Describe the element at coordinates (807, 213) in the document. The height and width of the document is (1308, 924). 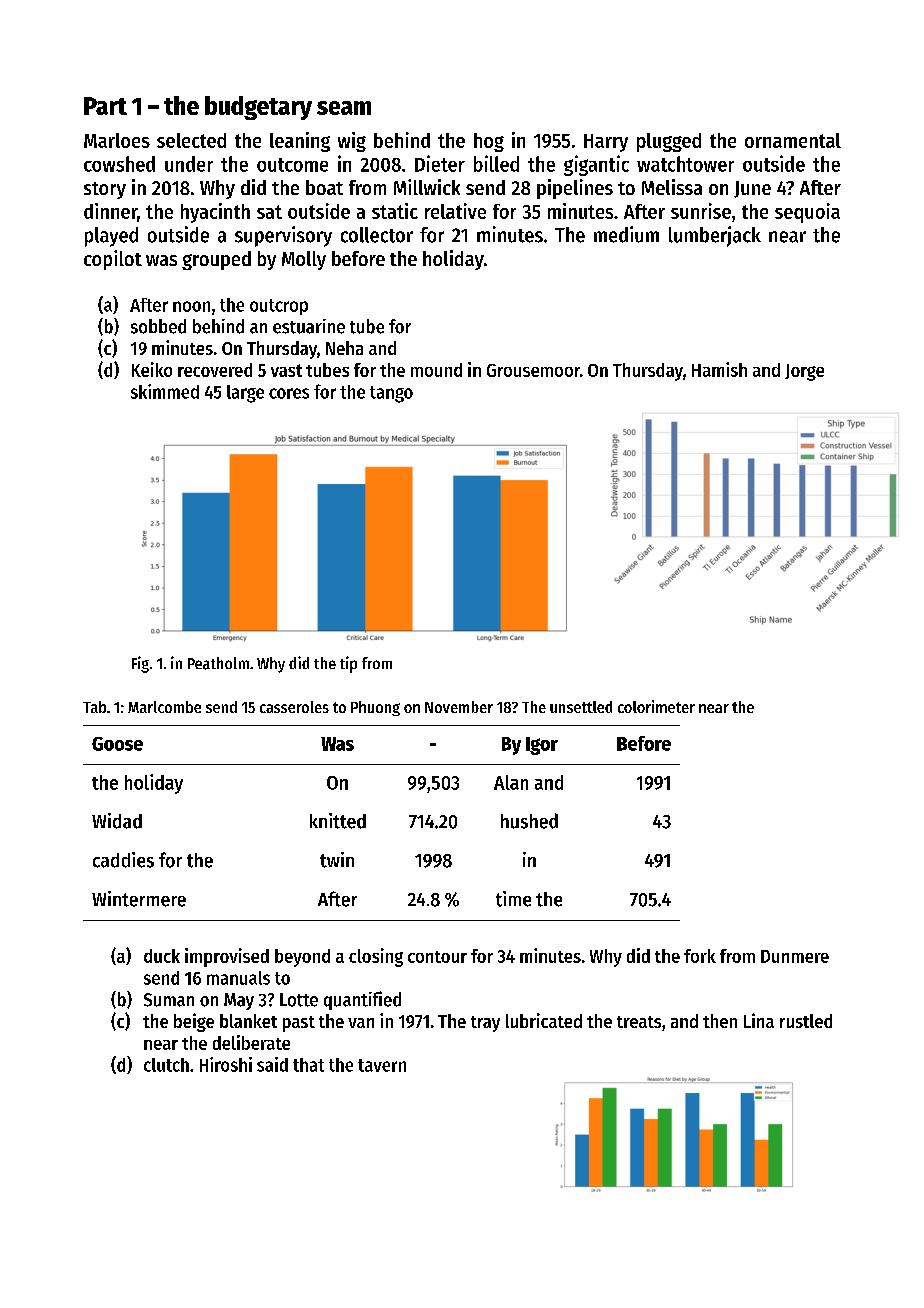
I see `sequoia` at that location.
